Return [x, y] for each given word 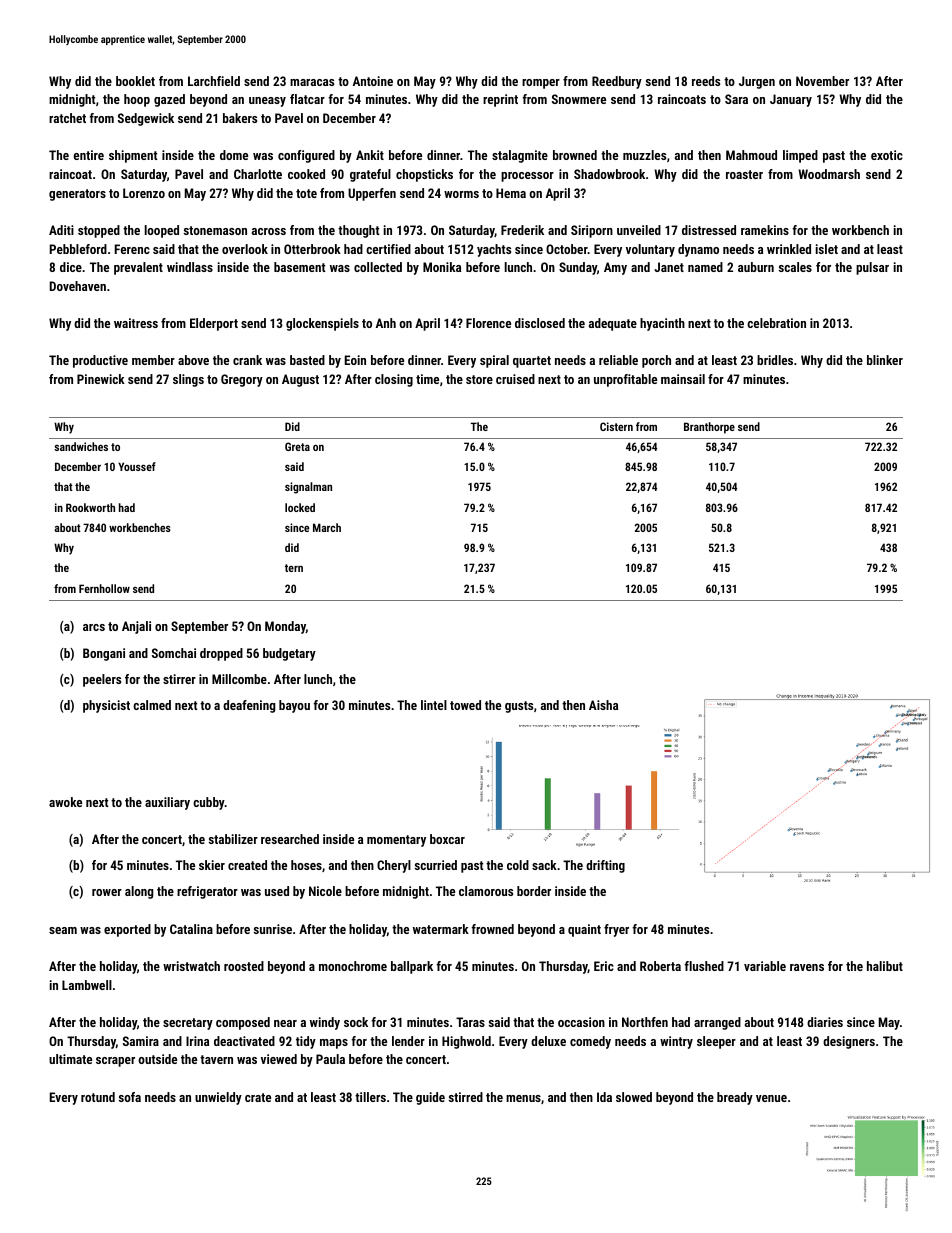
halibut [885, 966]
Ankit [370, 155]
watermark [441, 929]
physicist [106, 706]
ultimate [70, 1059]
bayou [294, 706]
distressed [709, 230]
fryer [616, 930]
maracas [312, 82]
